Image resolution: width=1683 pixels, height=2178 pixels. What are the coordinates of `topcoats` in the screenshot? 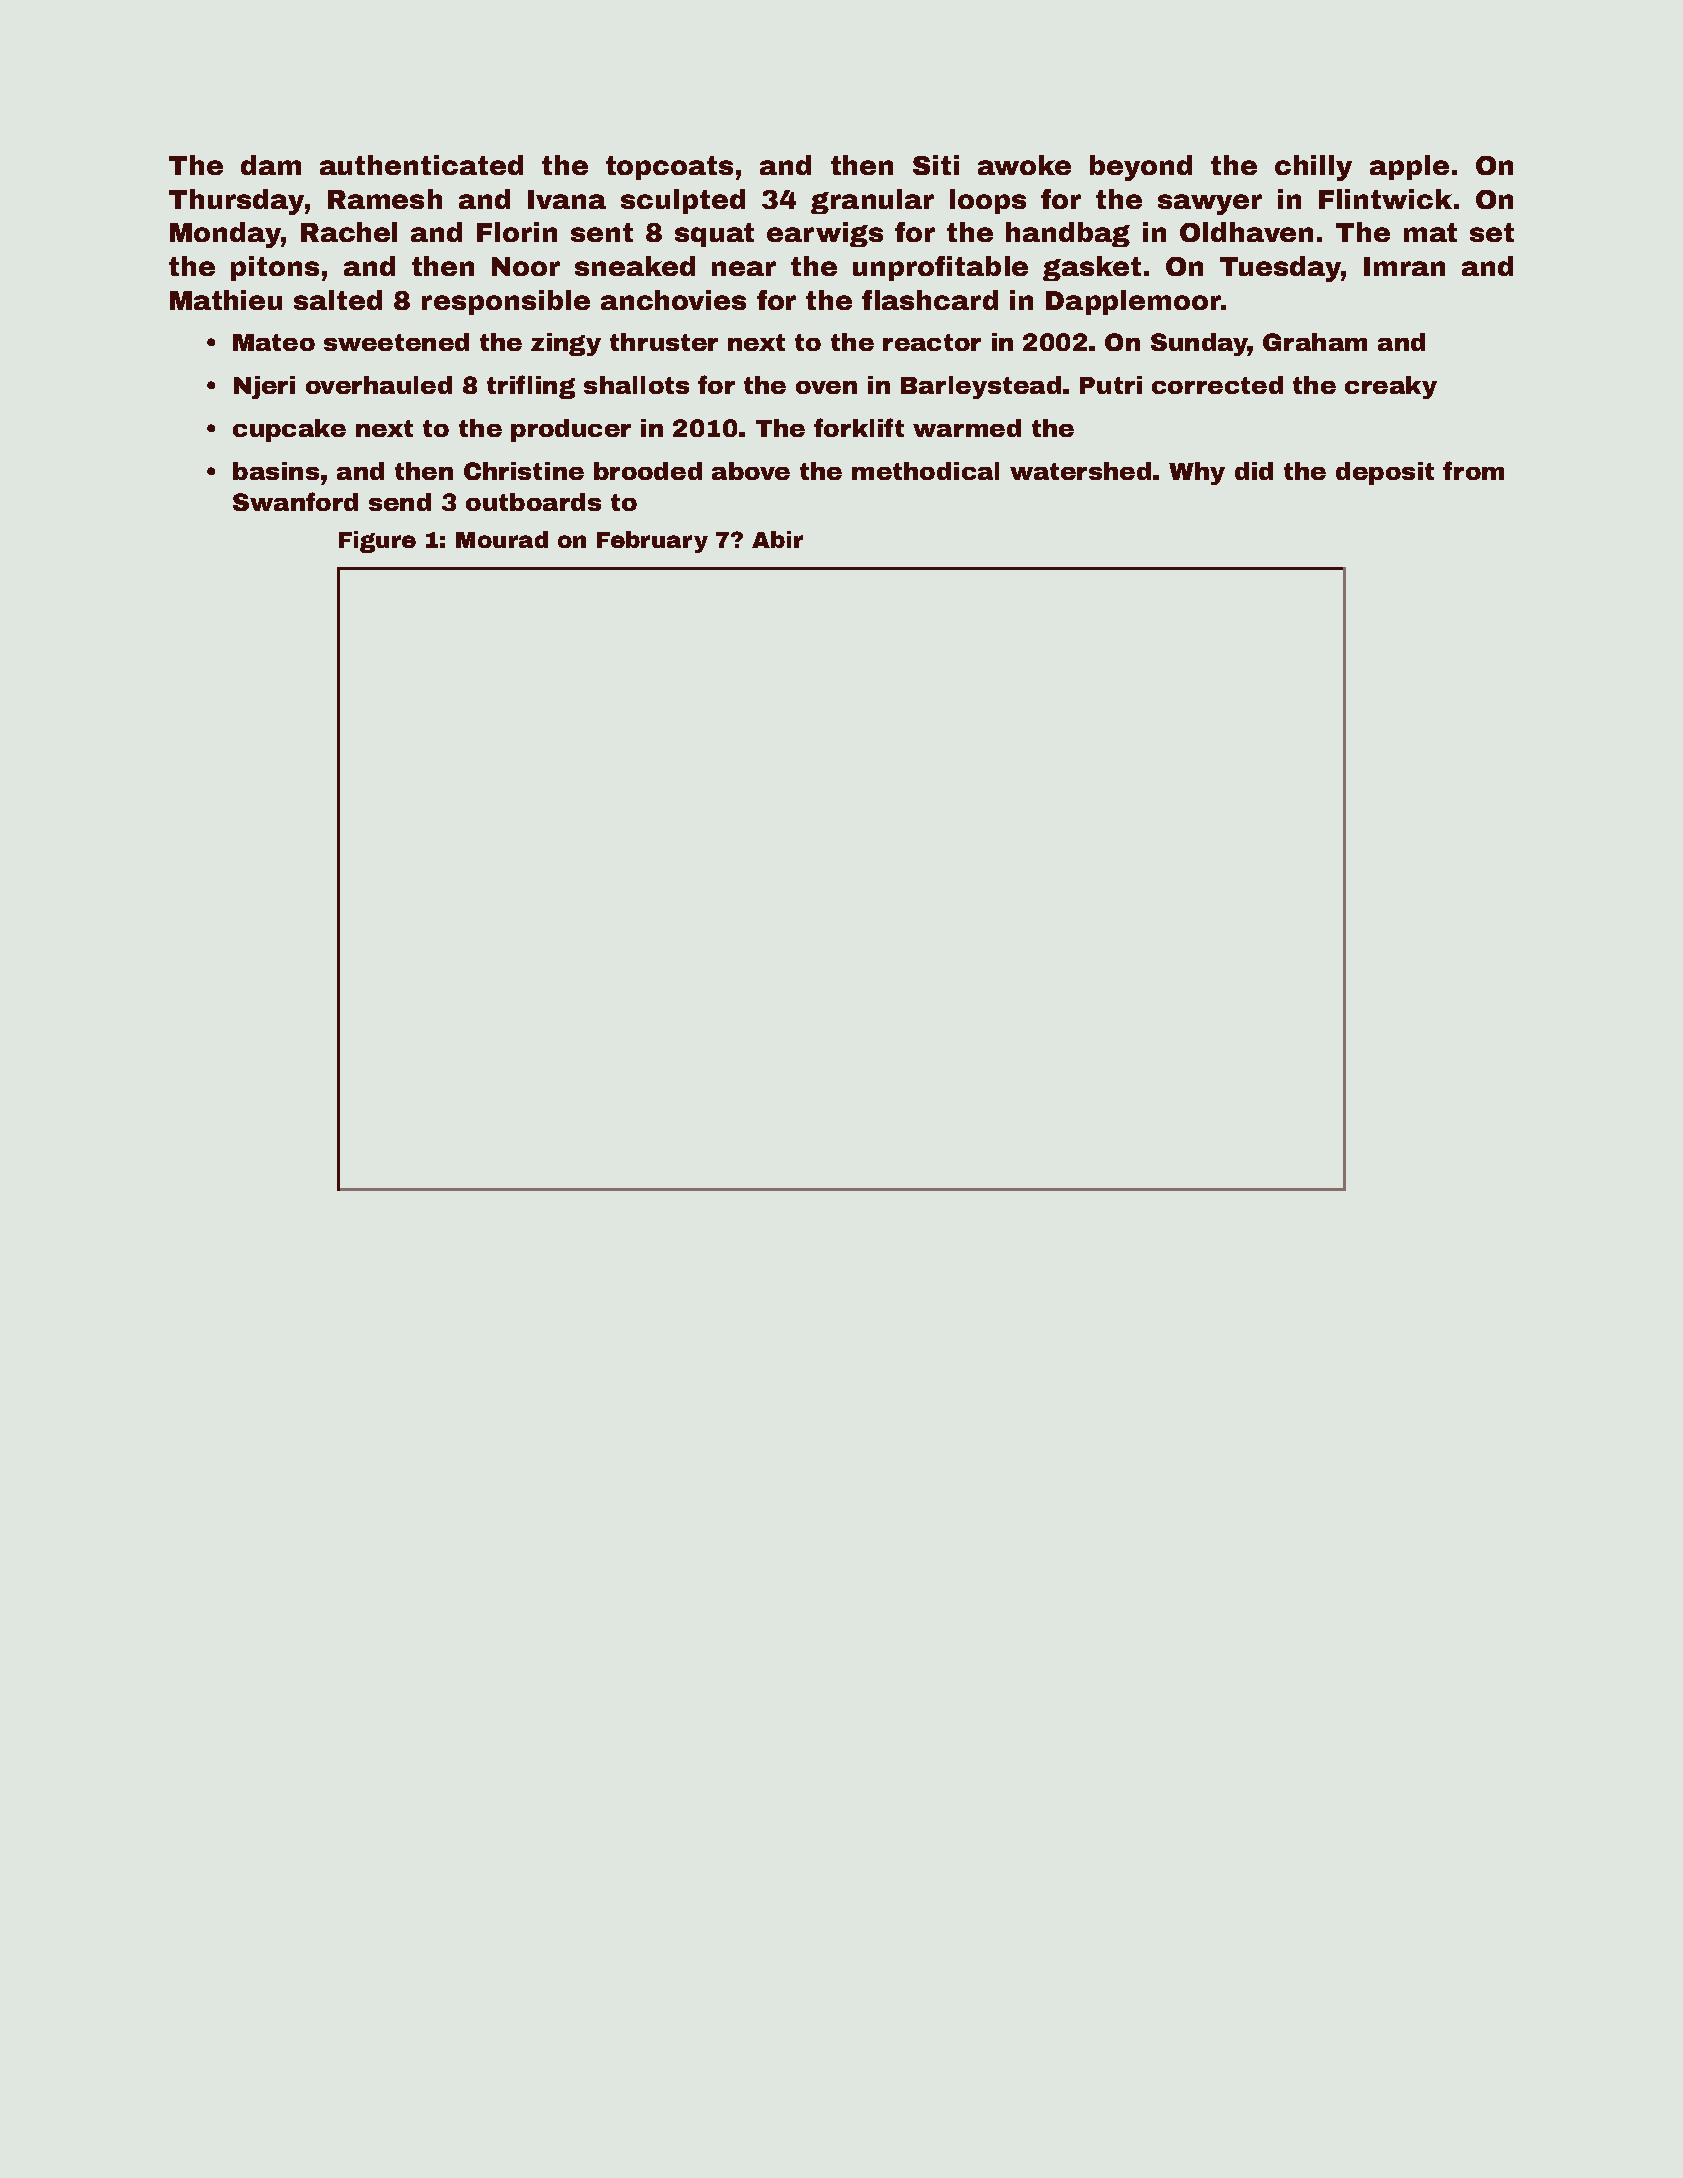 It's located at (669, 168).
